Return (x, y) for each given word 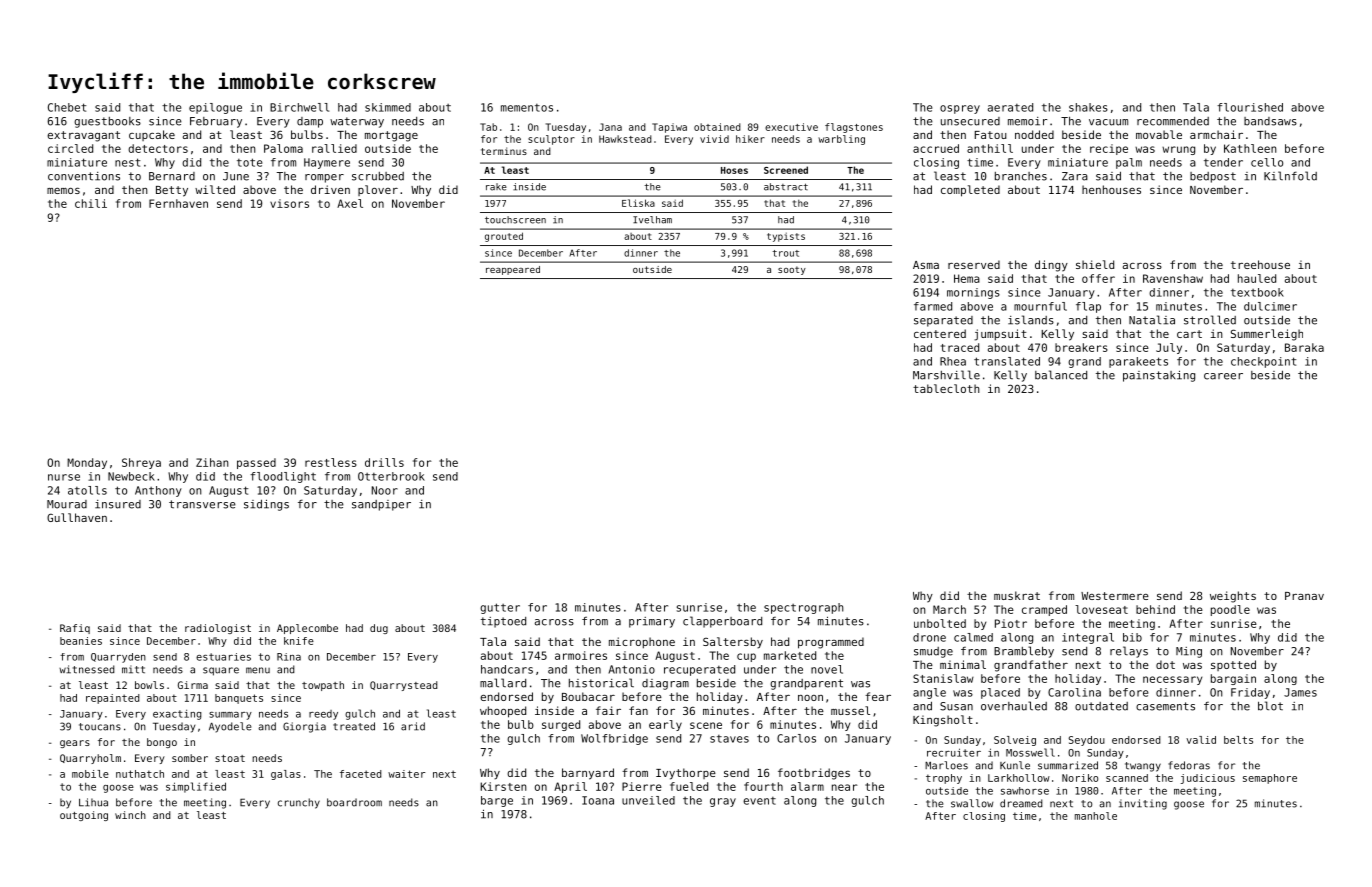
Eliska (638, 203)
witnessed (87, 669)
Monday (87, 463)
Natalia (1152, 320)
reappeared (513, 270)
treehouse (1260, 264)
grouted (504, 237)
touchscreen (515, 220)
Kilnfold (1290, 176)
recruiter (954, 752)
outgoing (84, 816)
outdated (1101, 706)
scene (706, 725)
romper (324, 178)
